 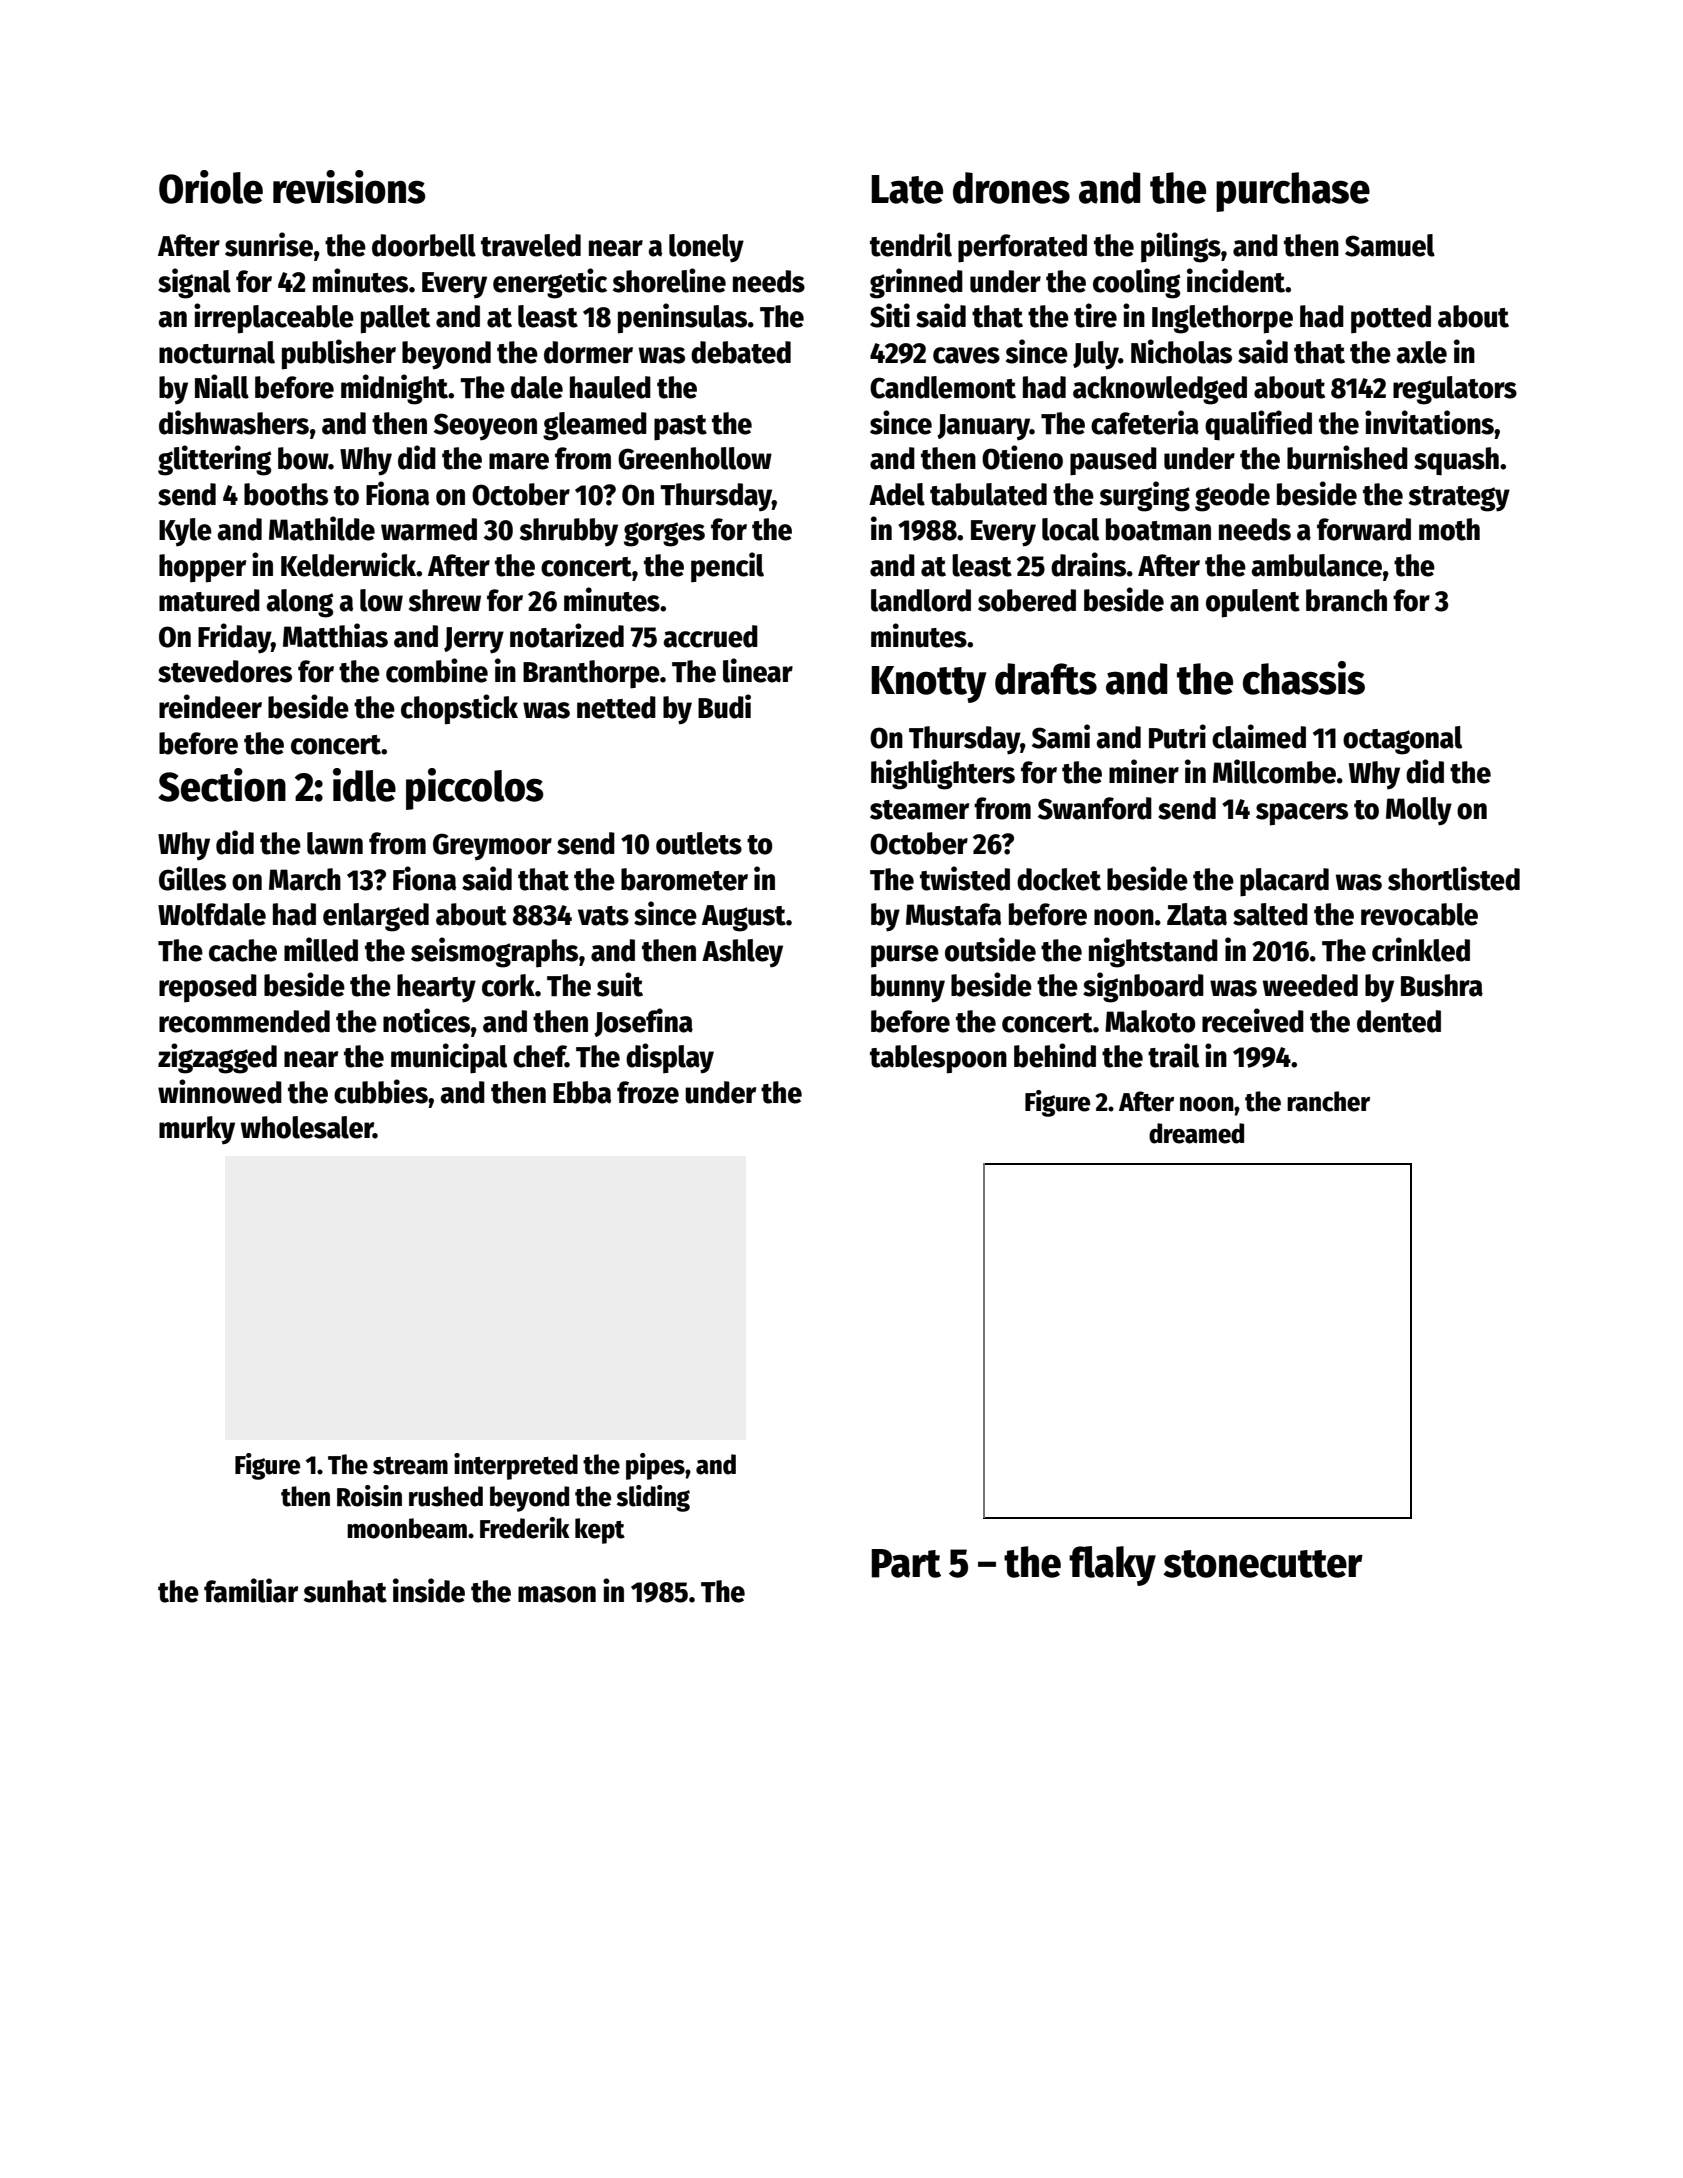 What do you see at coordinates (429, 1590) in the screenshot?
I see `inside` at bounding box center [429, 1590].
